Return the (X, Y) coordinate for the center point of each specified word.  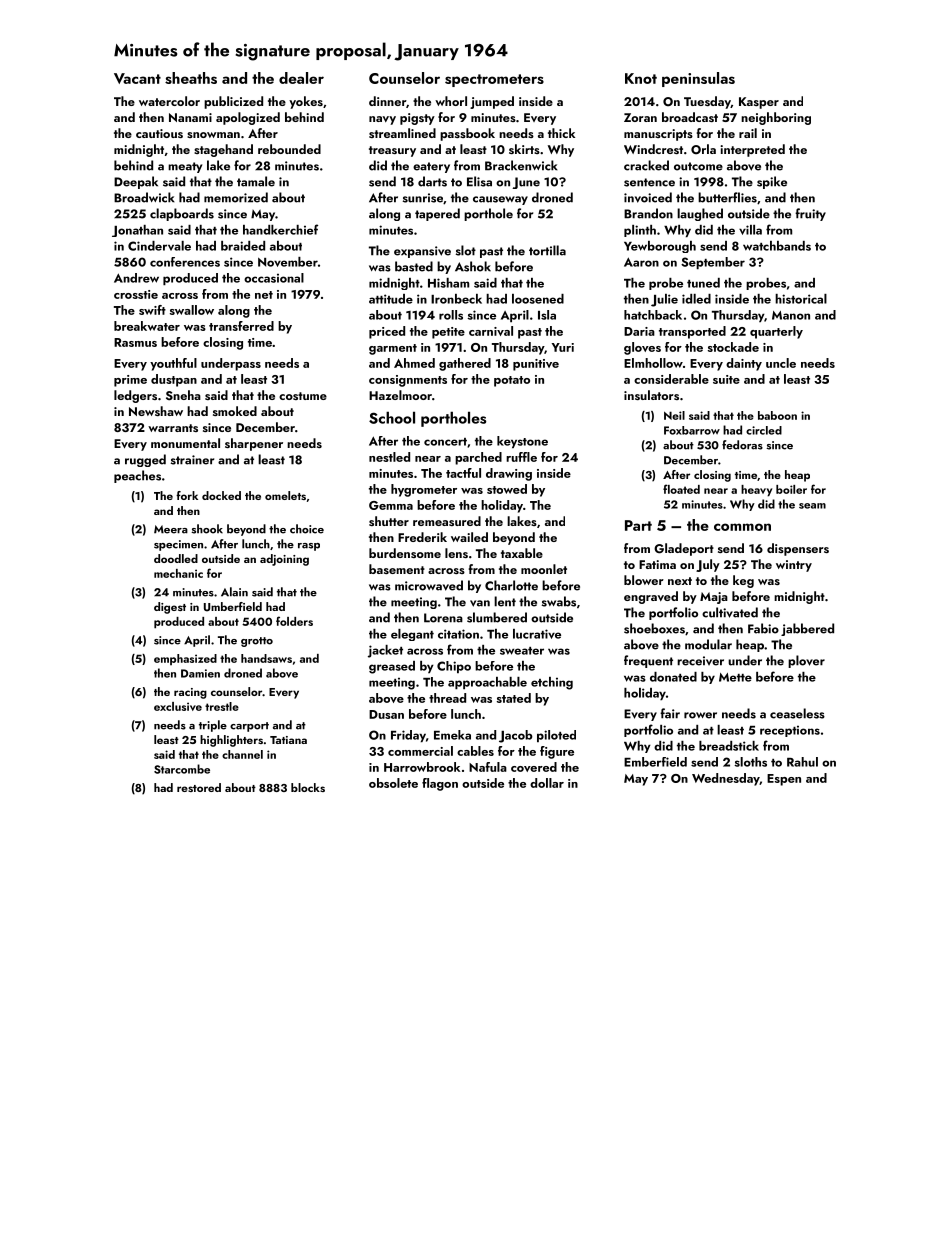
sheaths (191, 78)
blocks (308, 787)
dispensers (798, 549)
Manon (791, 315)
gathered (465, 364)
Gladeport (684, 549)
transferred (241, 326)
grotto (257, 642)
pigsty (417, 119)
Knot (641, 78)
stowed (507, 489)
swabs (559, 601)
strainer (192, 460)
